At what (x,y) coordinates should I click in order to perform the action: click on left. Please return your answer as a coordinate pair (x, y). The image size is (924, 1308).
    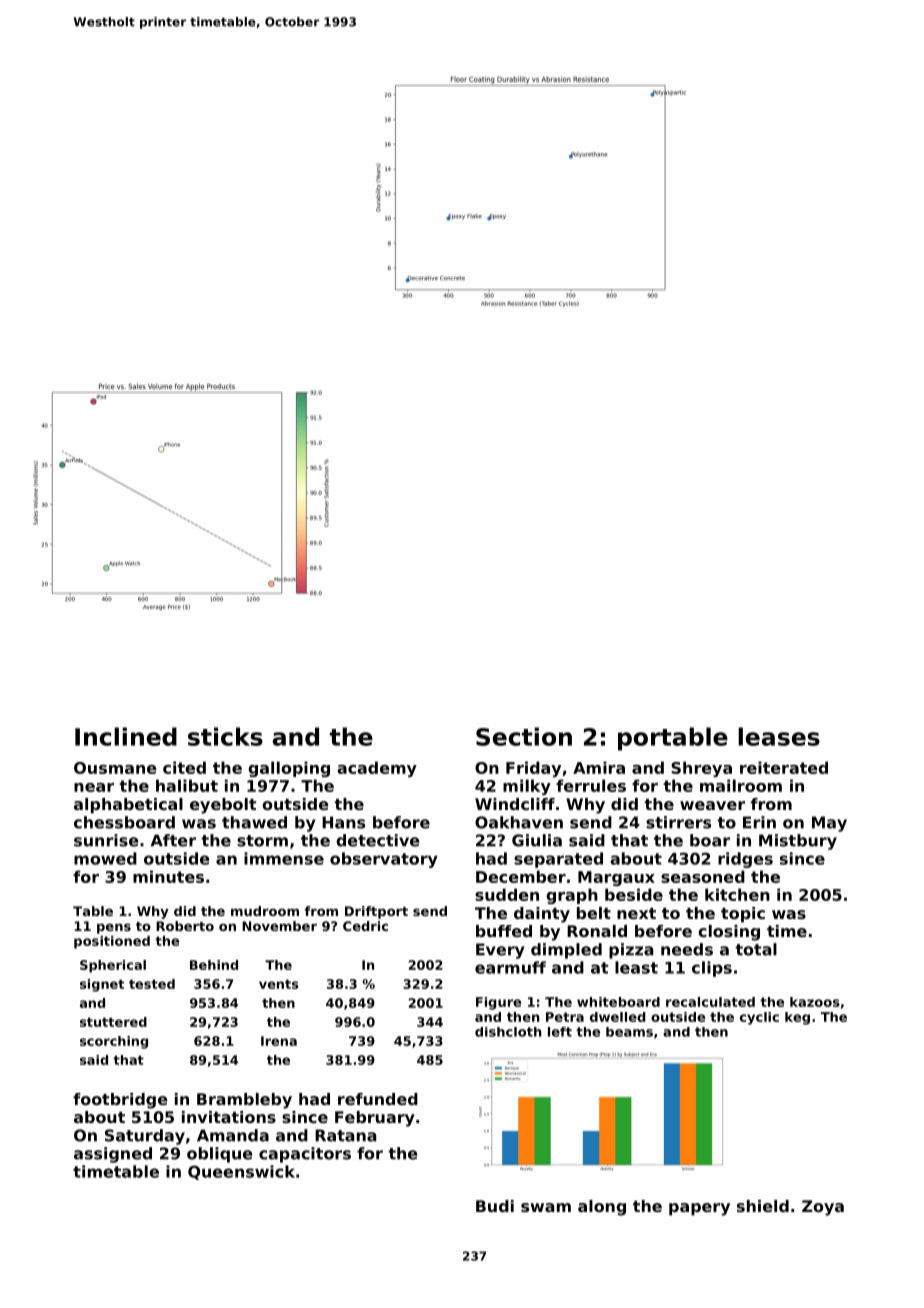
    Looking at the image, I should click on (560, 1032).
